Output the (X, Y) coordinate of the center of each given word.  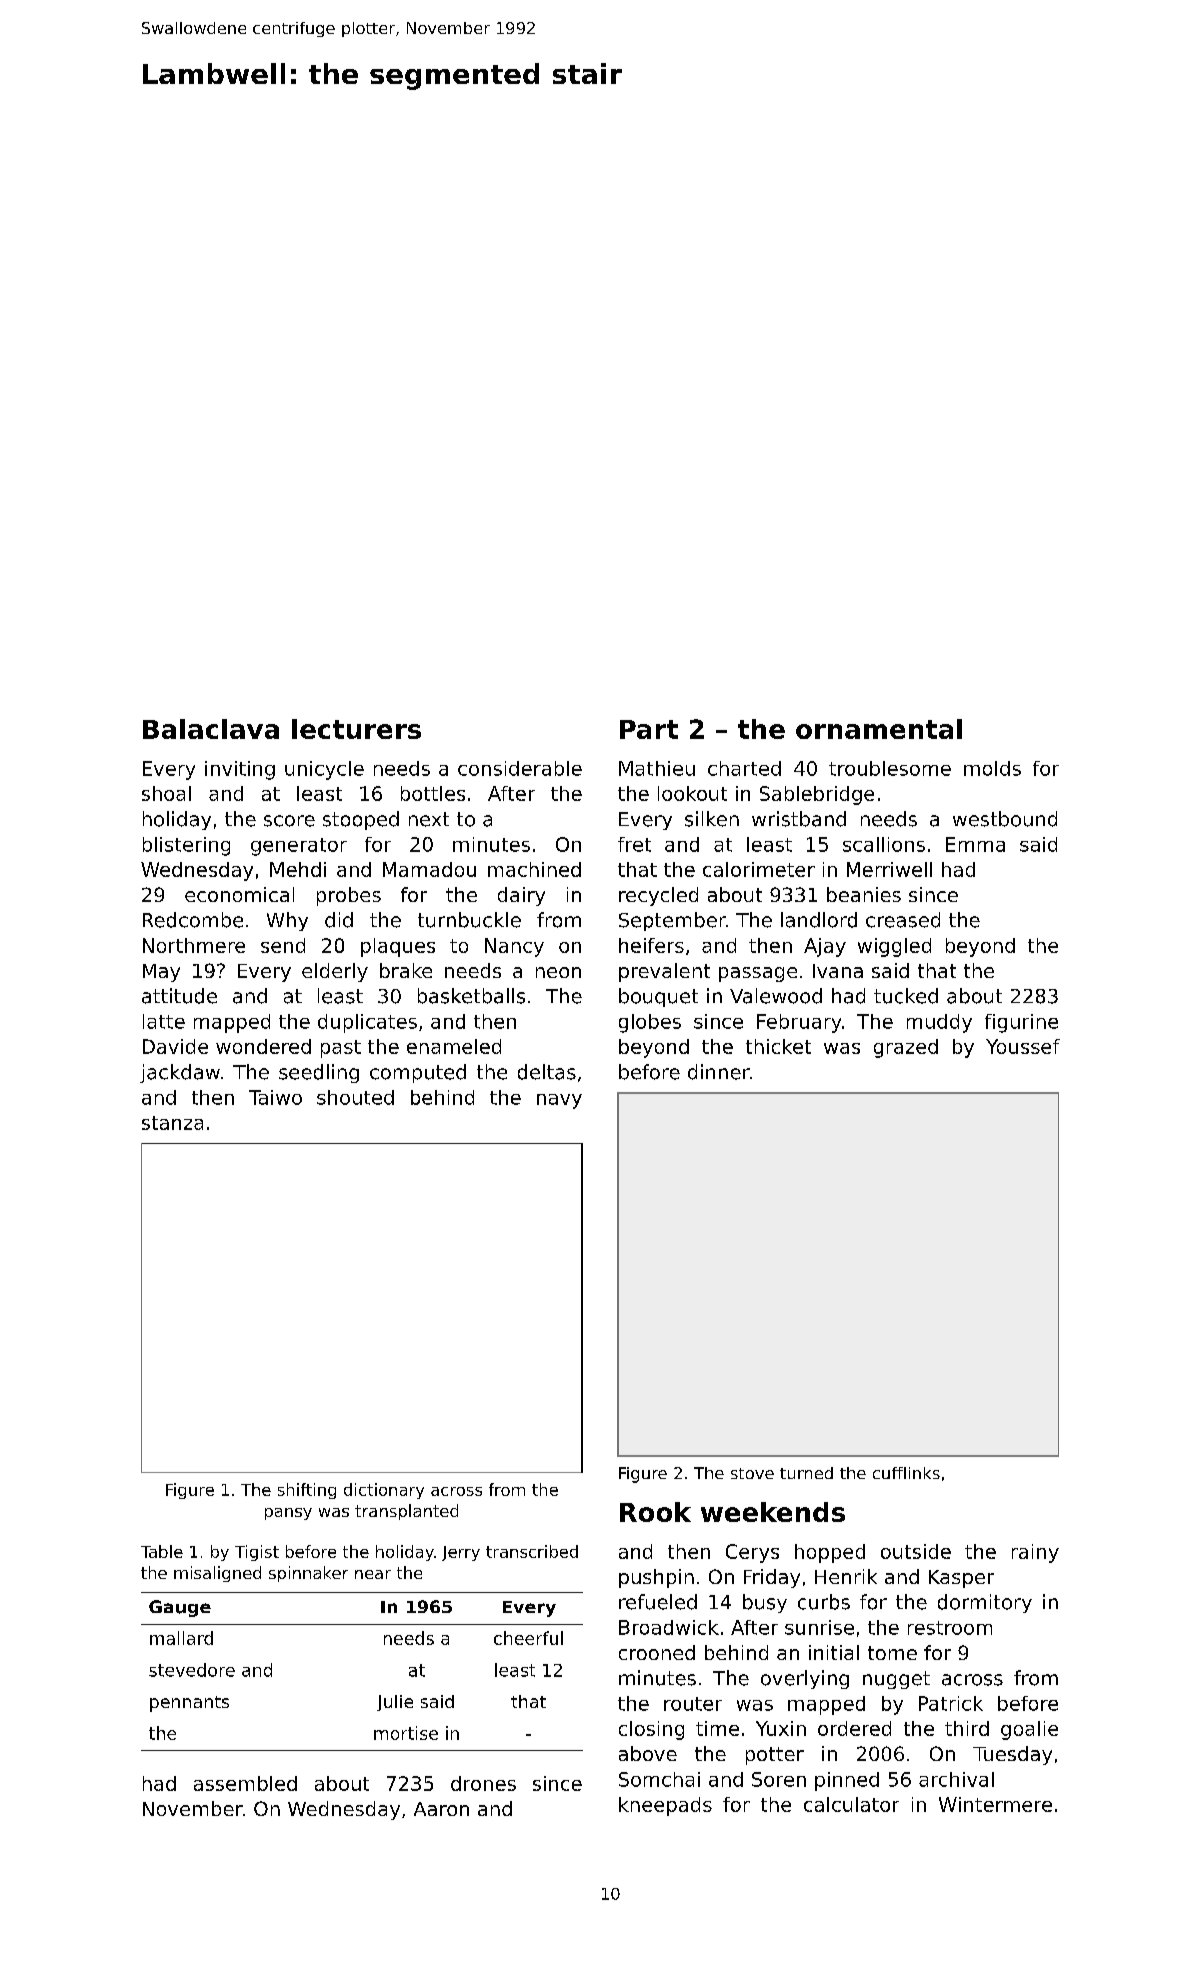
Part (649, 729)
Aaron (441, 1809)
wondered (263, 1046)
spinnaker (308, 1574)
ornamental (879, 729)
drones (483, 1783)
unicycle (324, 770)
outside (916, 1551)
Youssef (1023, 1046)
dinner (719, 1072)
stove (752, 1473)
